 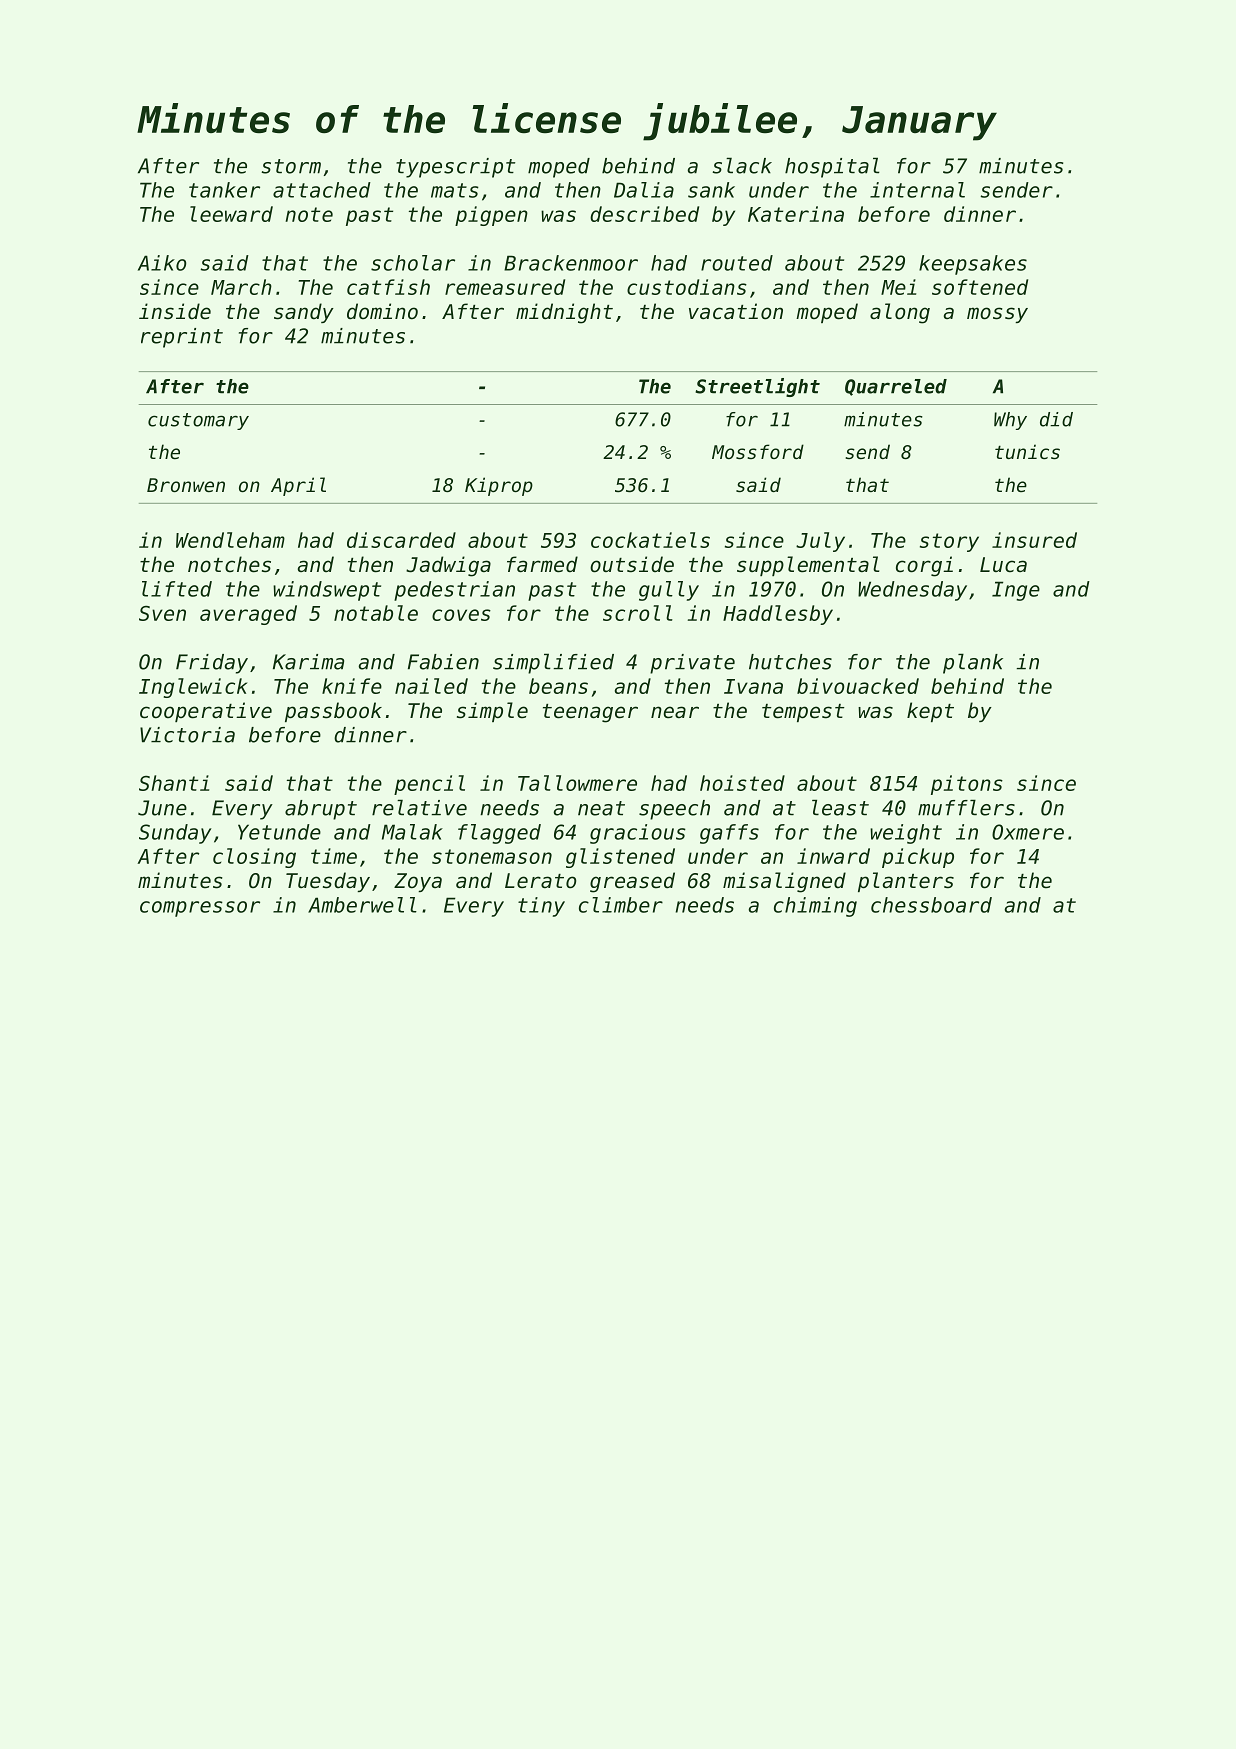 What do you see at coordinates (198, 421) in the document?
I see `customary` at bounding box center [198, 421].
